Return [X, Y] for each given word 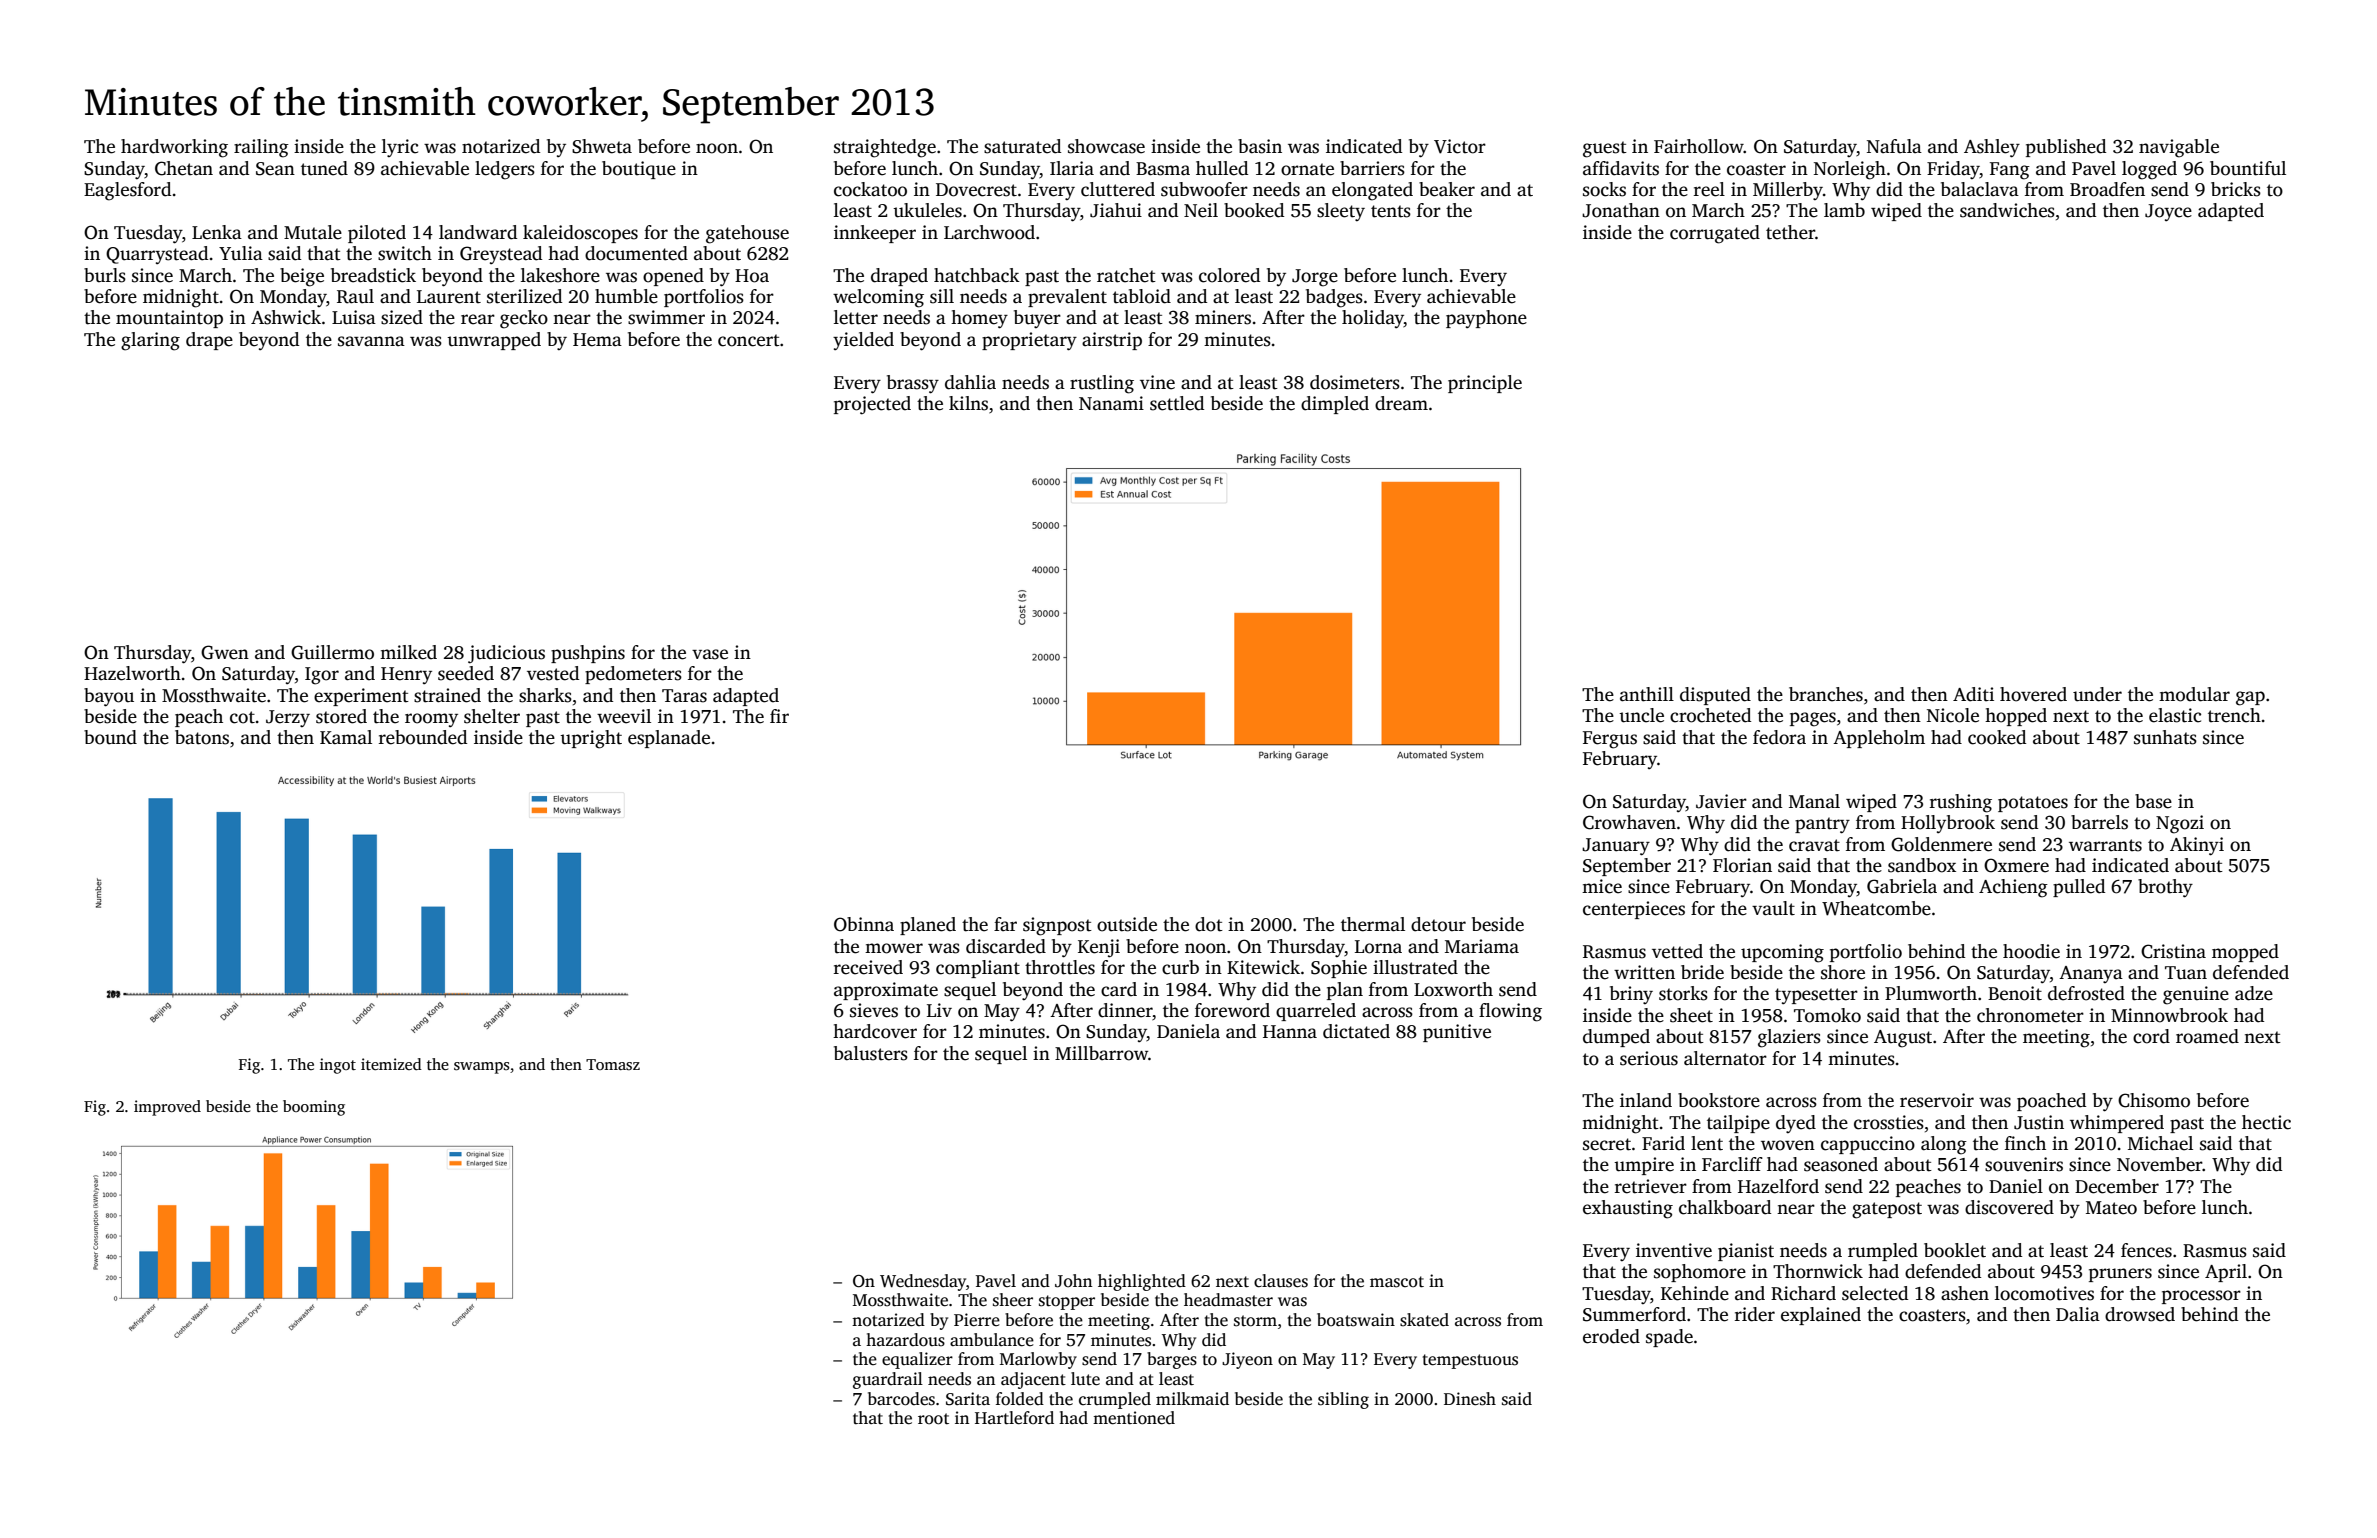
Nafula [1894, 146]
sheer [1013, 1300]
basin [1260, 146]
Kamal [346, 737]
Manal [1814, 801]
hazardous [905, 1340]
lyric [400, 148]
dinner [1125, 1010]
